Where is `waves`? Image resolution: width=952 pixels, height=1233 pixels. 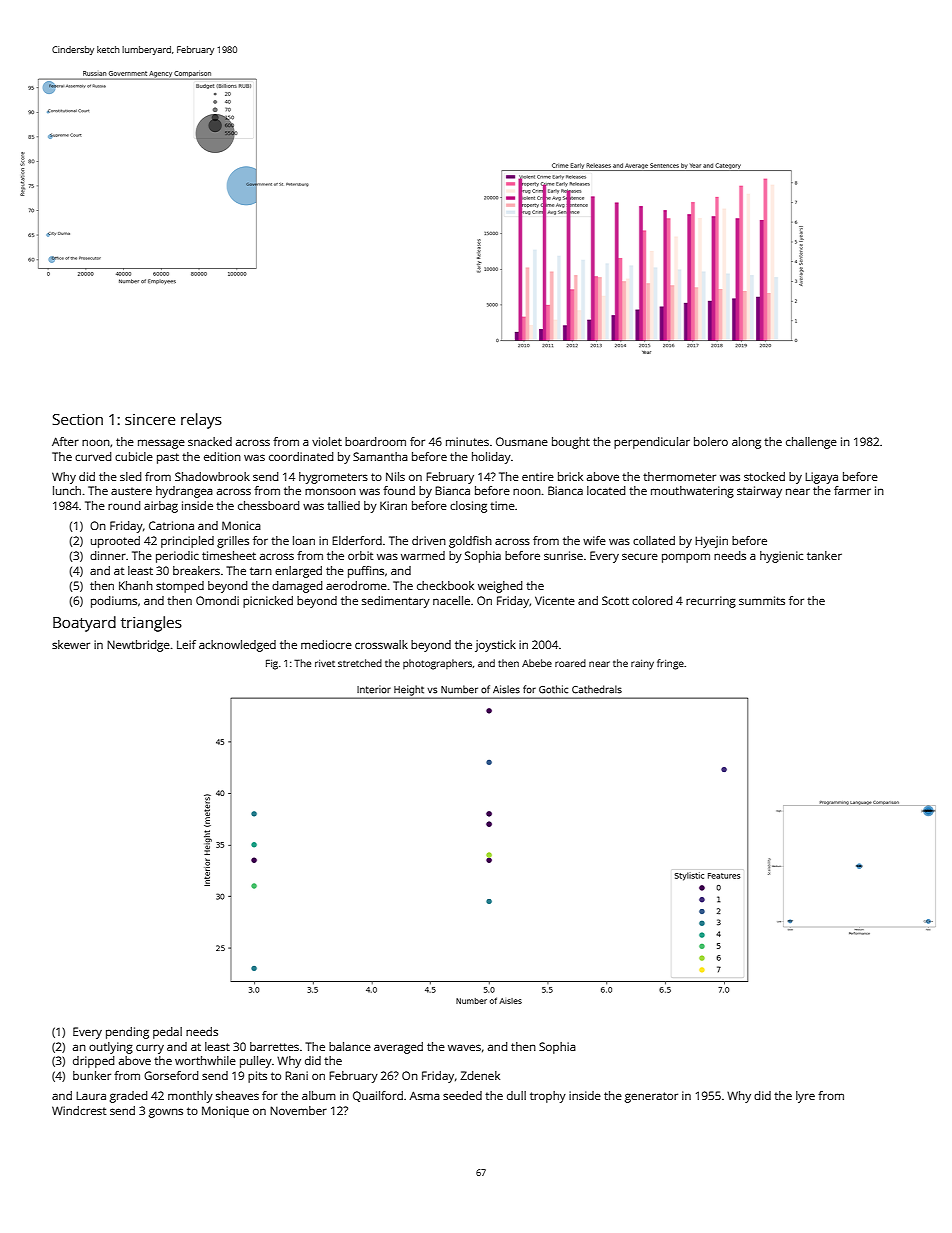 waves is located at coordinates (464, 1047).
